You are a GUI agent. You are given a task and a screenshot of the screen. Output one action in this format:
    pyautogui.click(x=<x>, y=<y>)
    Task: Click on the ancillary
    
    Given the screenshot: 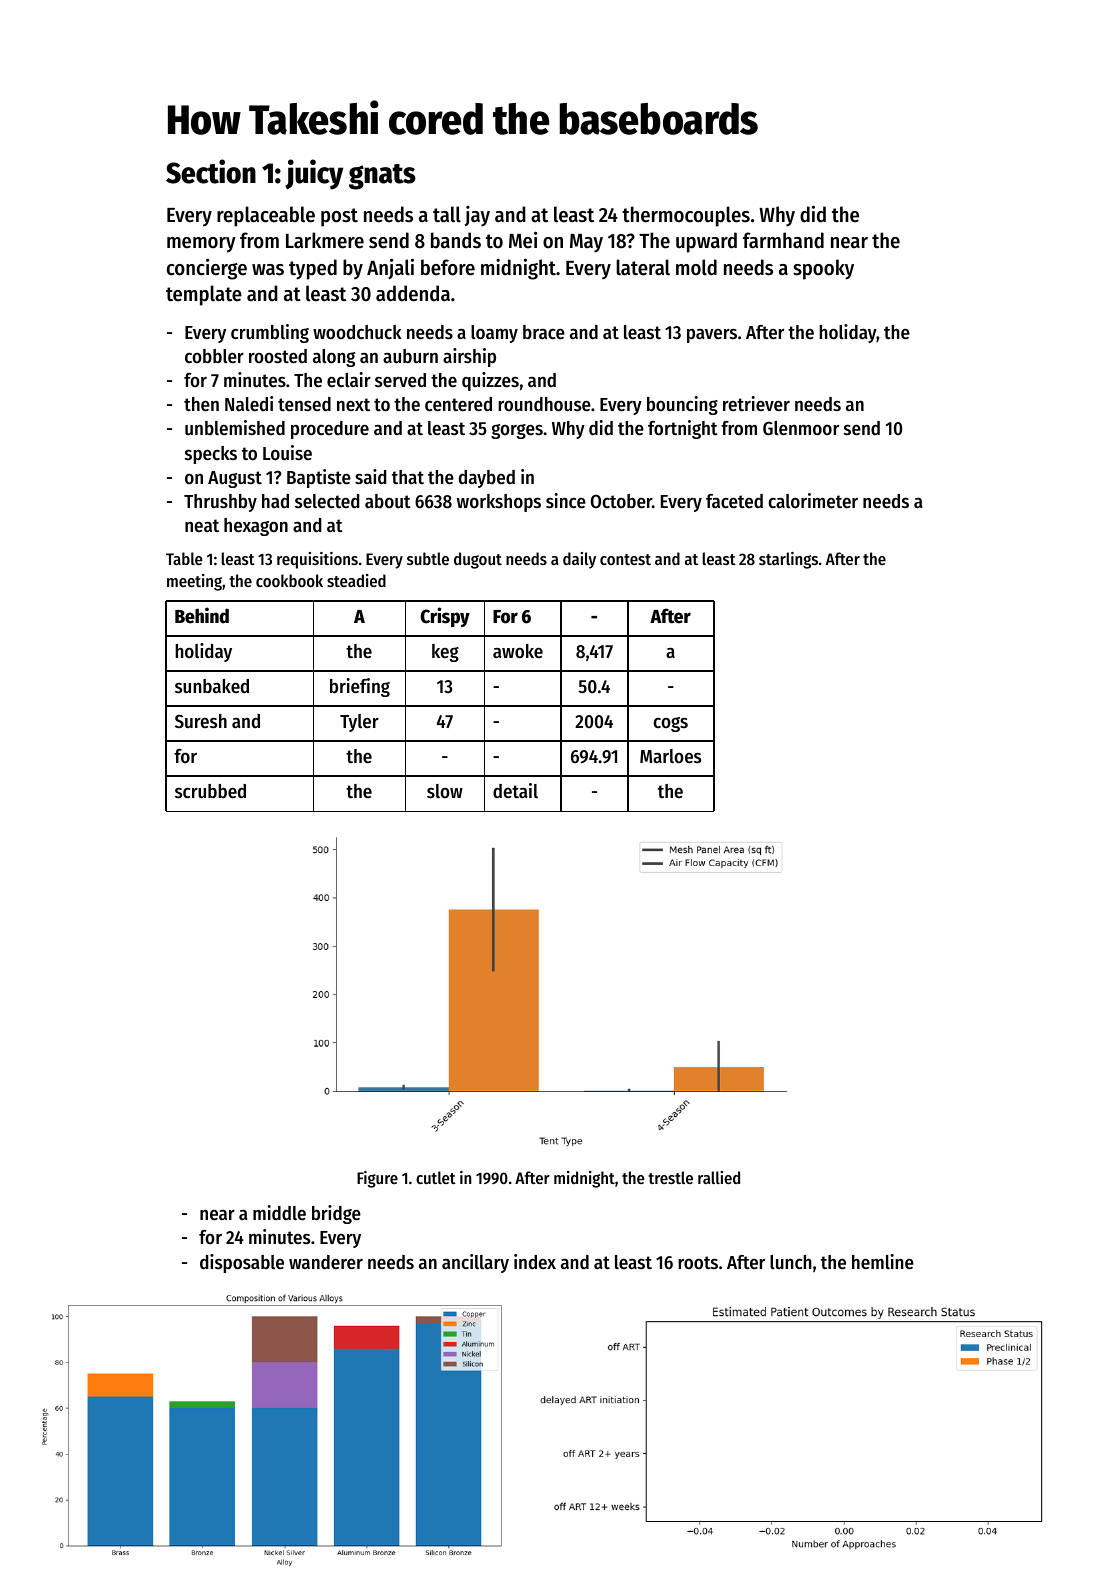 What is the action you would take?
    pyautogui.click(x=475, y=1263)
